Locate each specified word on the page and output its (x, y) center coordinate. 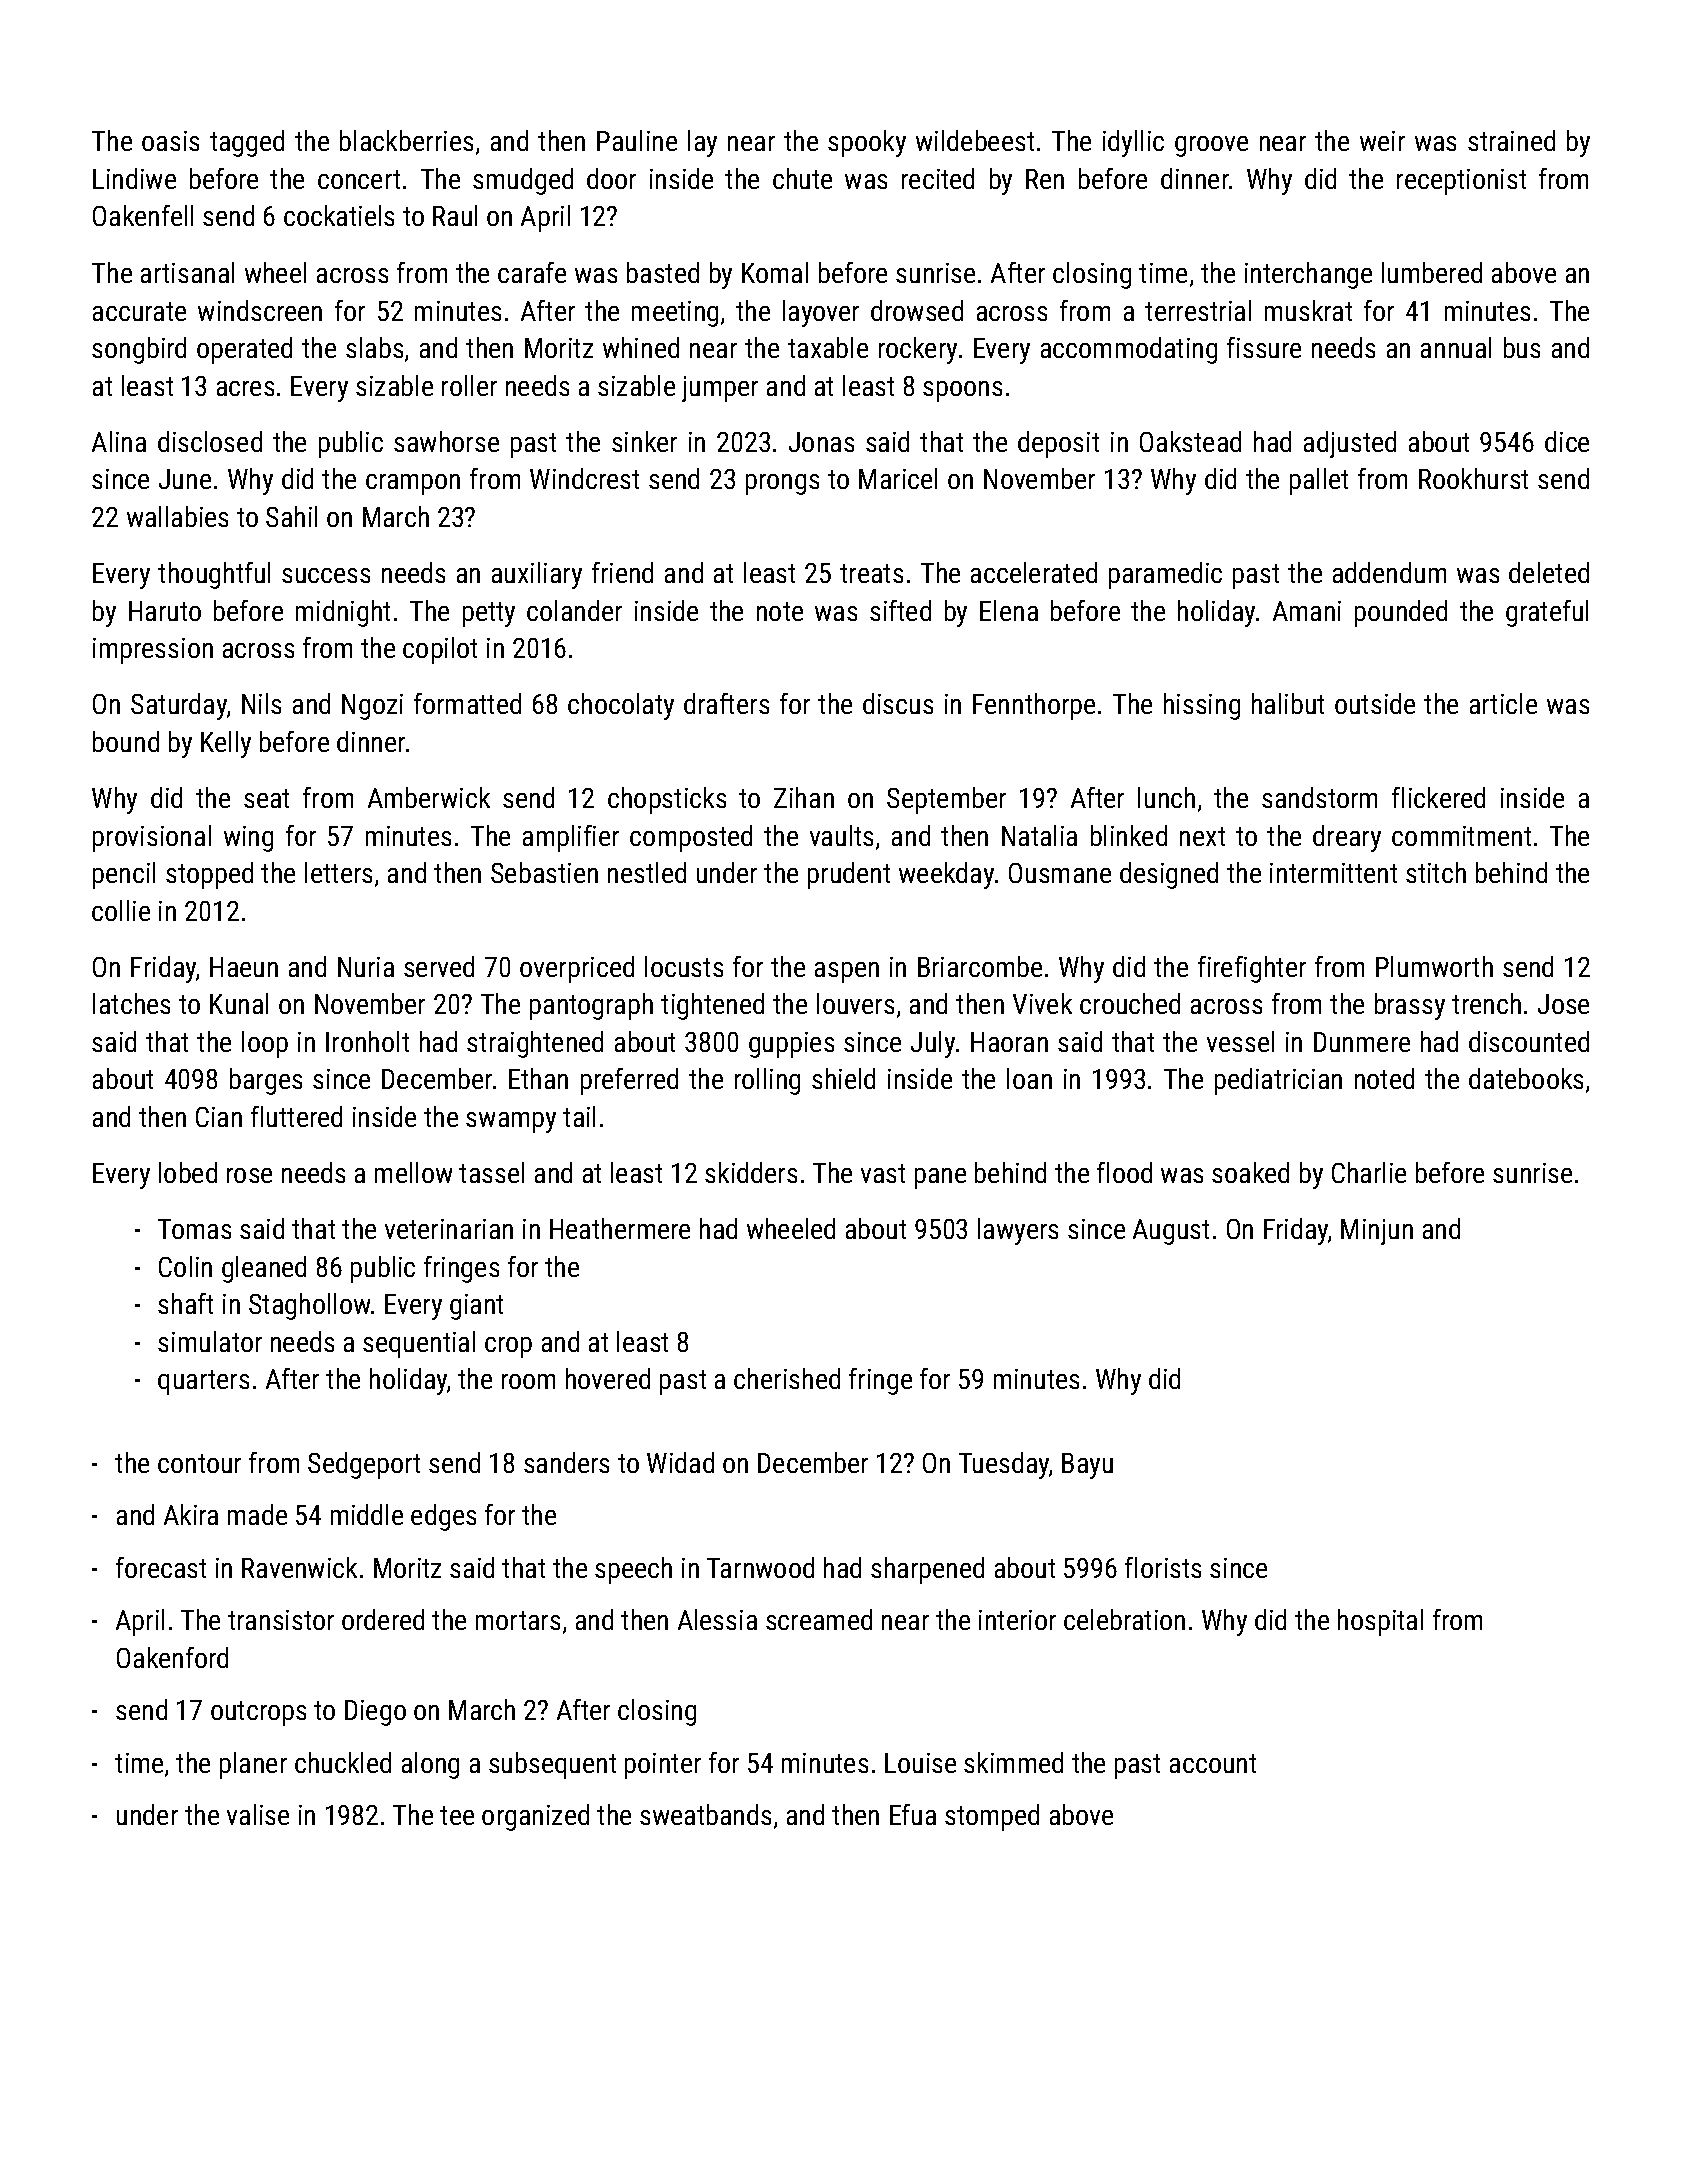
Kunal (239, 1003)
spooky (867, 143)
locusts (684, 966)
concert (359, 179)
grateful (1547, 613)
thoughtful (214, 575)
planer (253, 1765)
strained (1511, 140)
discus (898, 703)
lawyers (1018, 1231)
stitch (1436, 872)
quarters (203, 1382)
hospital (1380, 1622)
